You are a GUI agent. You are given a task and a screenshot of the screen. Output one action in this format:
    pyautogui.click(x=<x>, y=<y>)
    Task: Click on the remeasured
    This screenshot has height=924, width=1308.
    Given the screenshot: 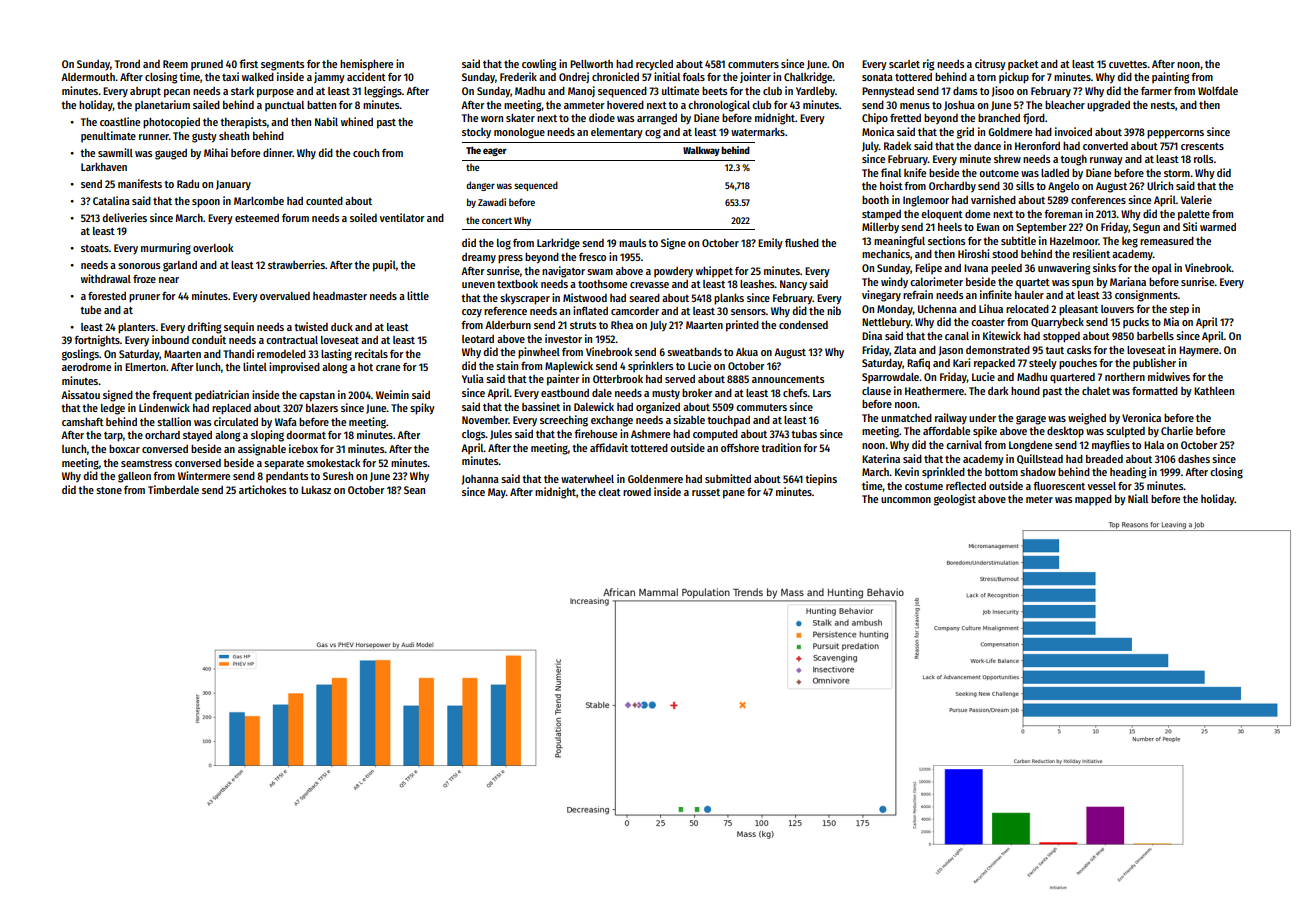 What is the action you would take?
    pyautogui.click(x=1167, y=241)
